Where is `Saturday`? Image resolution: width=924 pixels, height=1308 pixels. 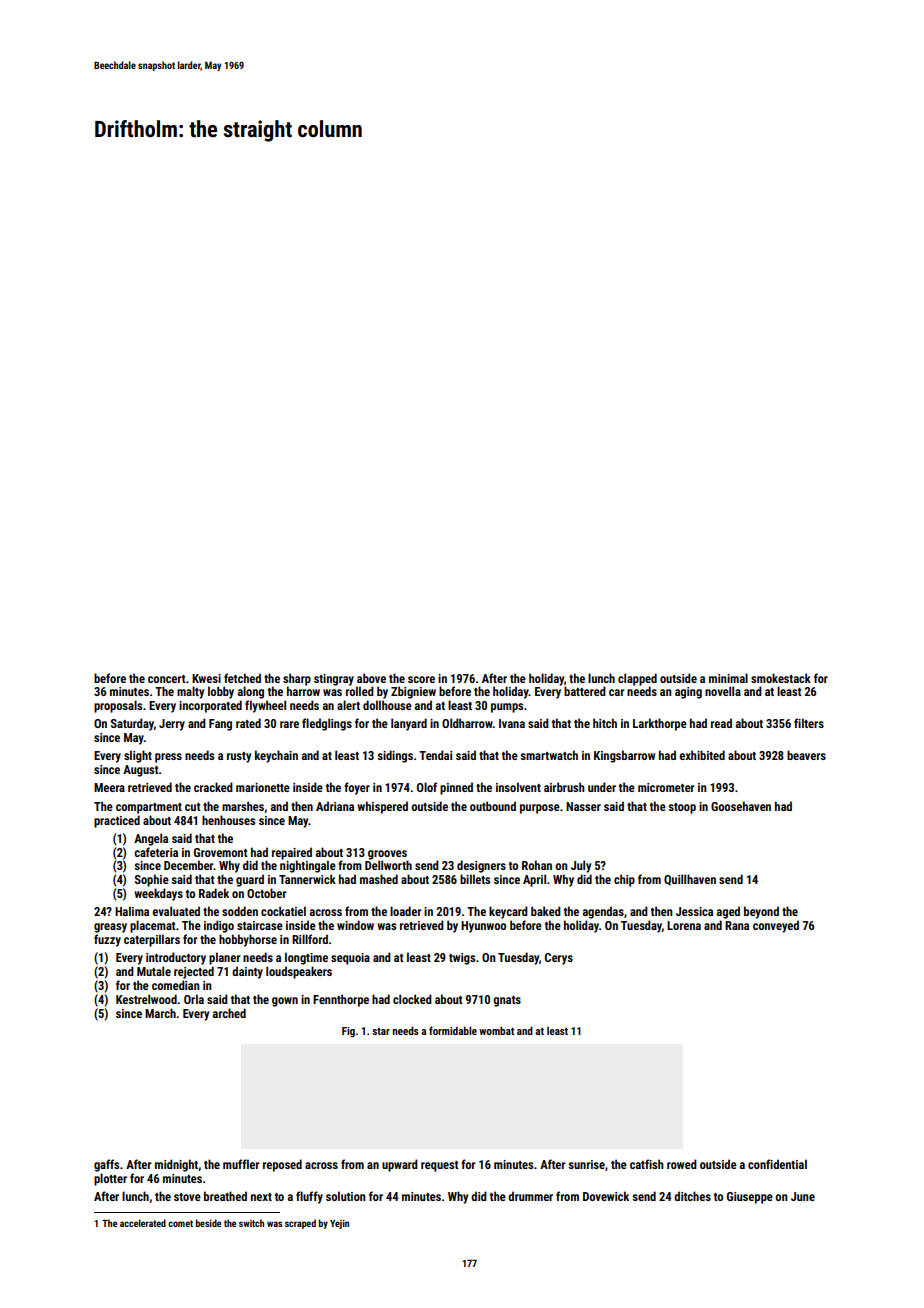
Saturday is located at coordinates (132, 724).
